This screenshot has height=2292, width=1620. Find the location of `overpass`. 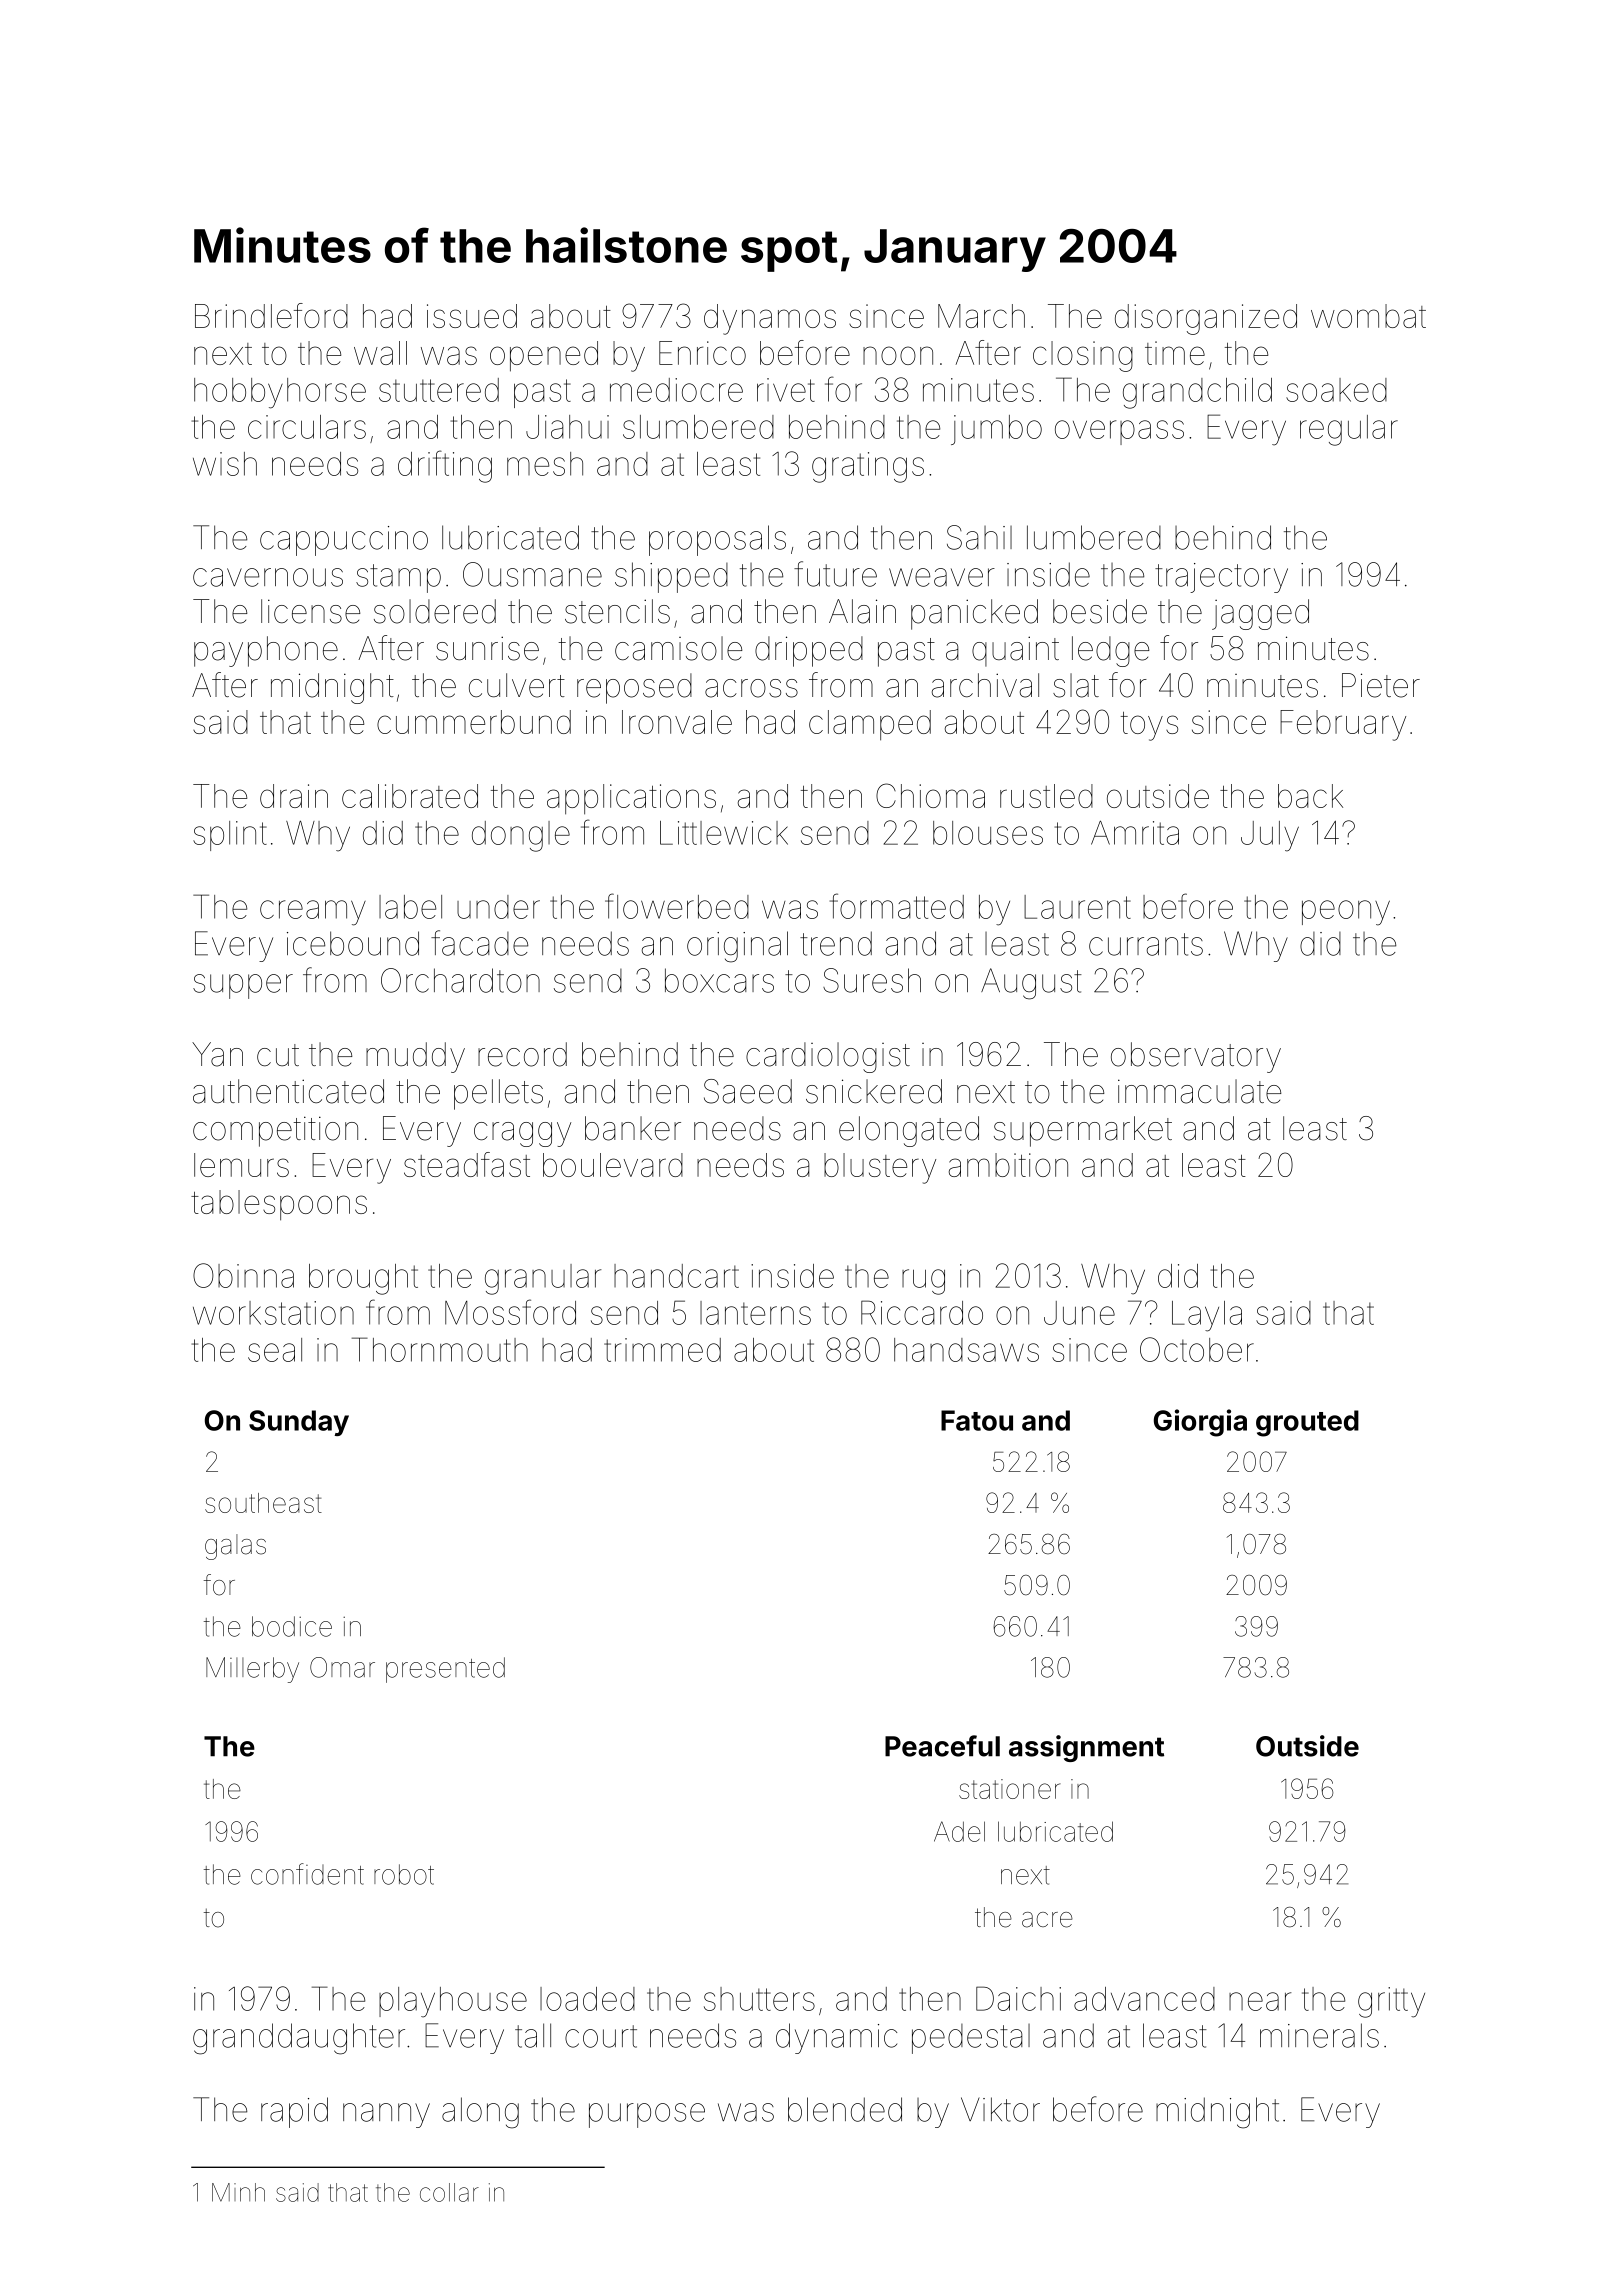

overpass is located at coordinates (1119, 432).
